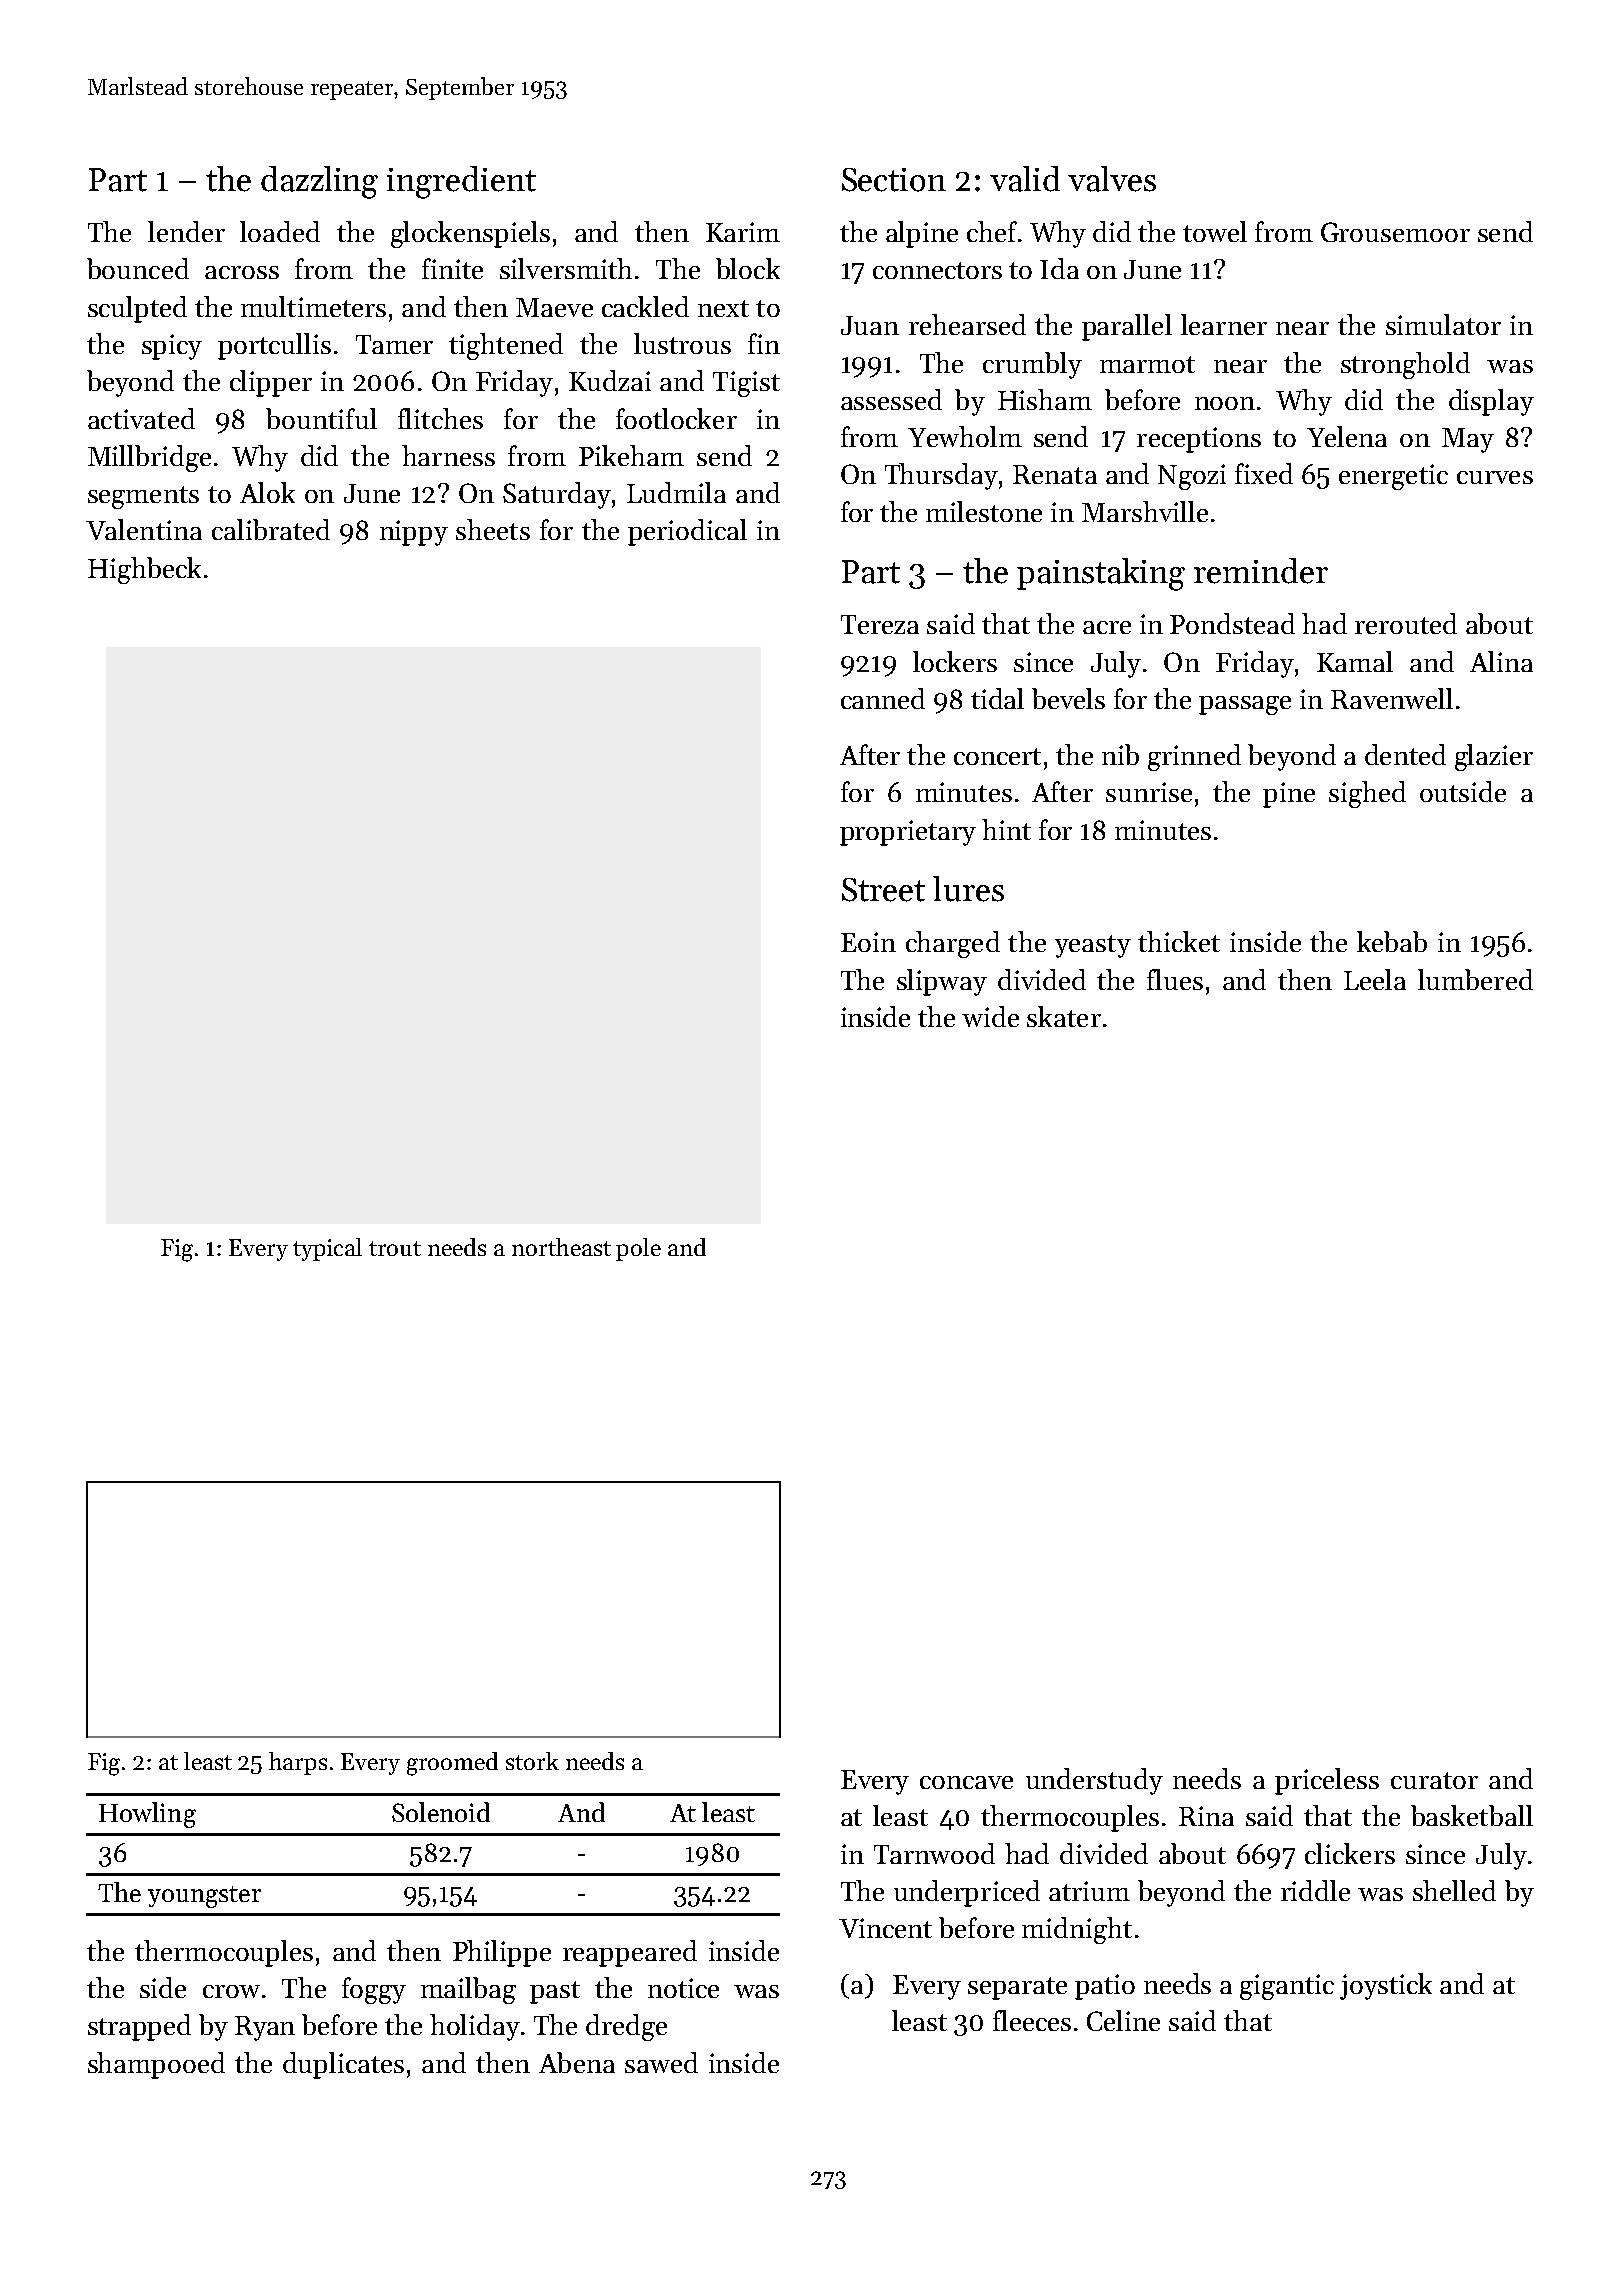 The height and width of the document is (2292, 1620). What do you see at coordinates (1032, 2020) in the document?
I see `fleeces` at bounding box center [1032, 2020].
